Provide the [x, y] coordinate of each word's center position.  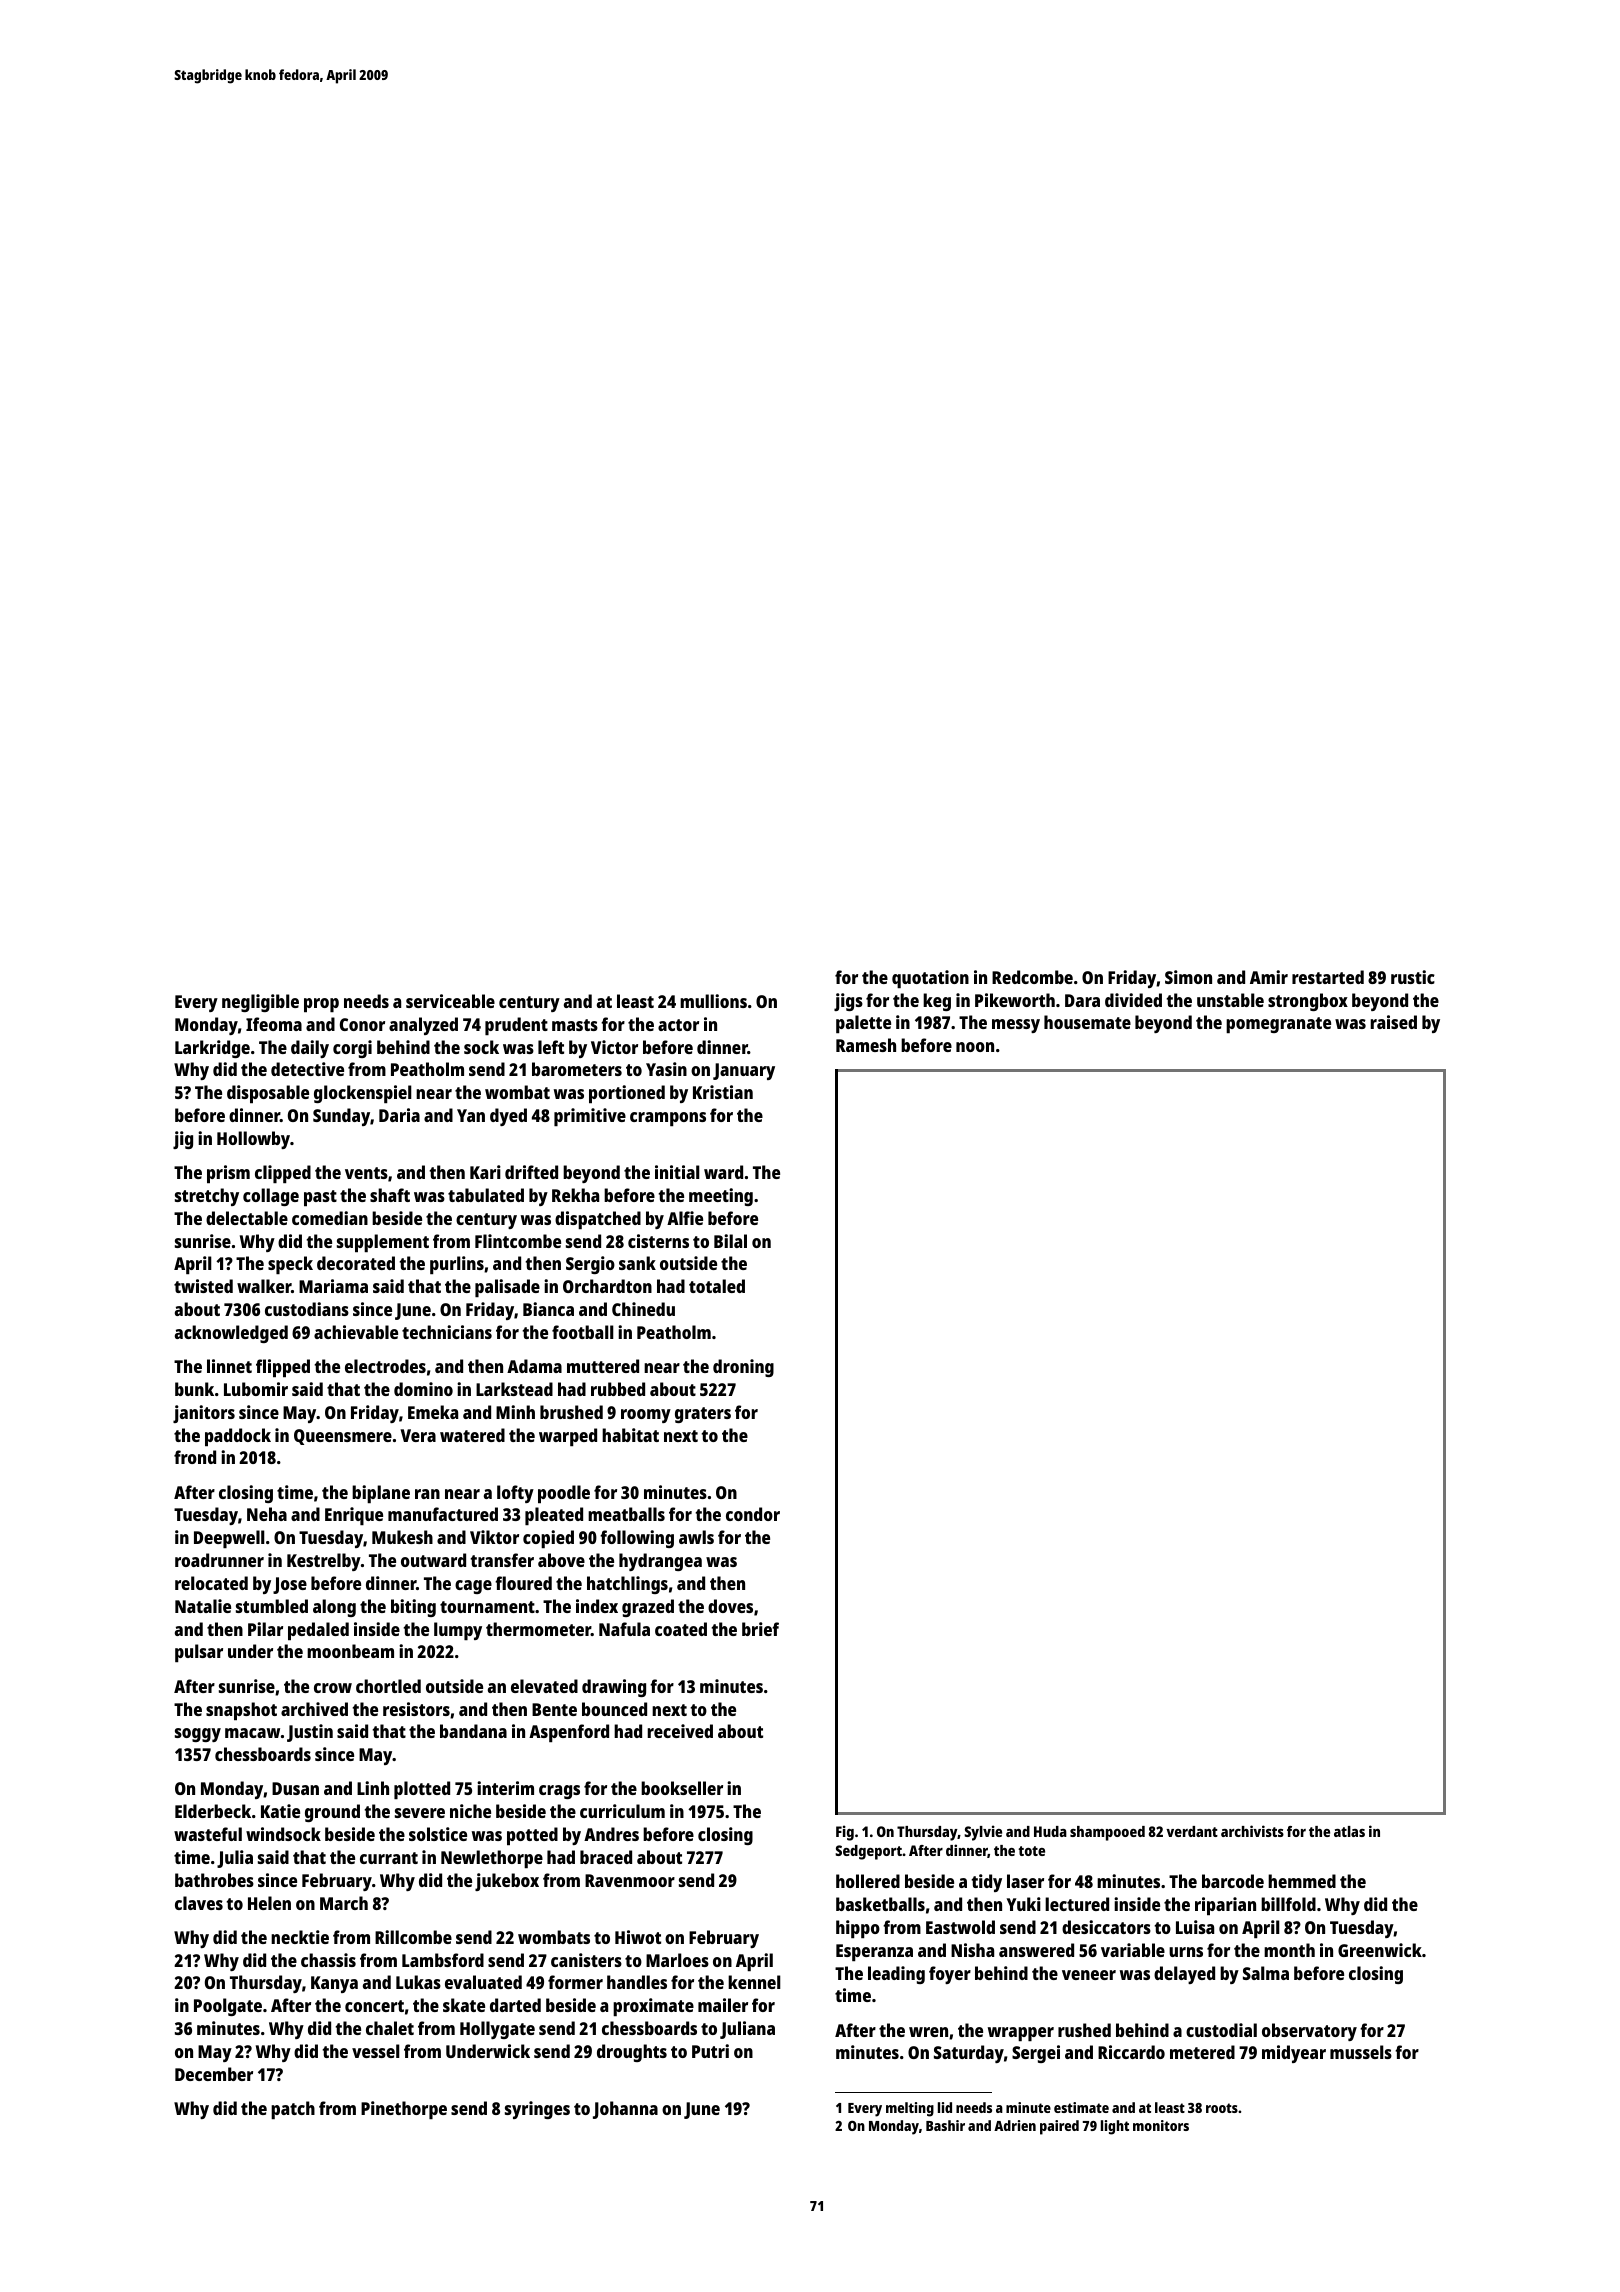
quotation [930, 979]
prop [321, 1005]
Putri [710, 2051]
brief [760, 1629]
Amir [1269, 977]
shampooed [1107, 1833]
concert [374, 2006]
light [1115, 2127]
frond [195, 1457]
